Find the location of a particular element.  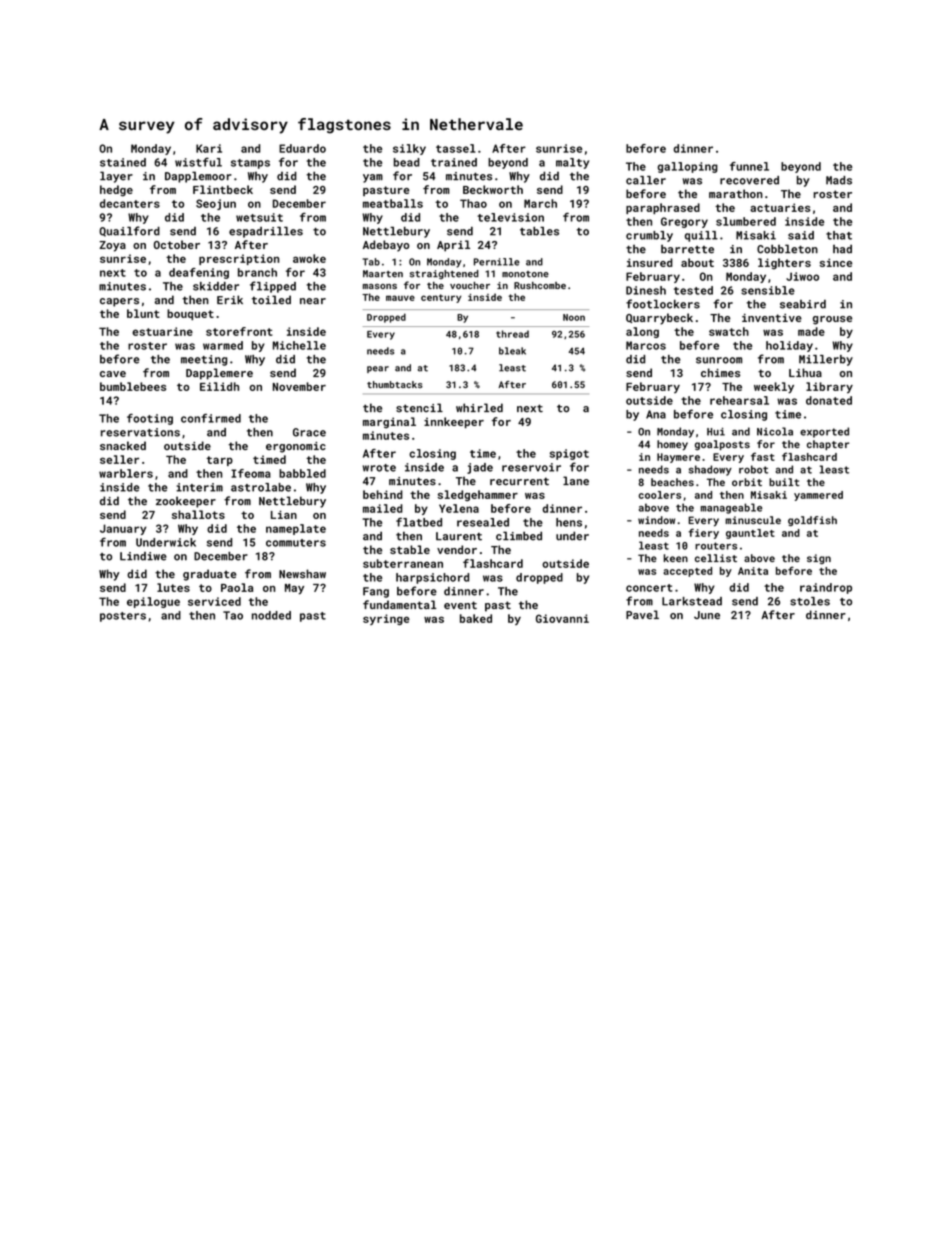

funnel is located at coordinates (749, 166).
